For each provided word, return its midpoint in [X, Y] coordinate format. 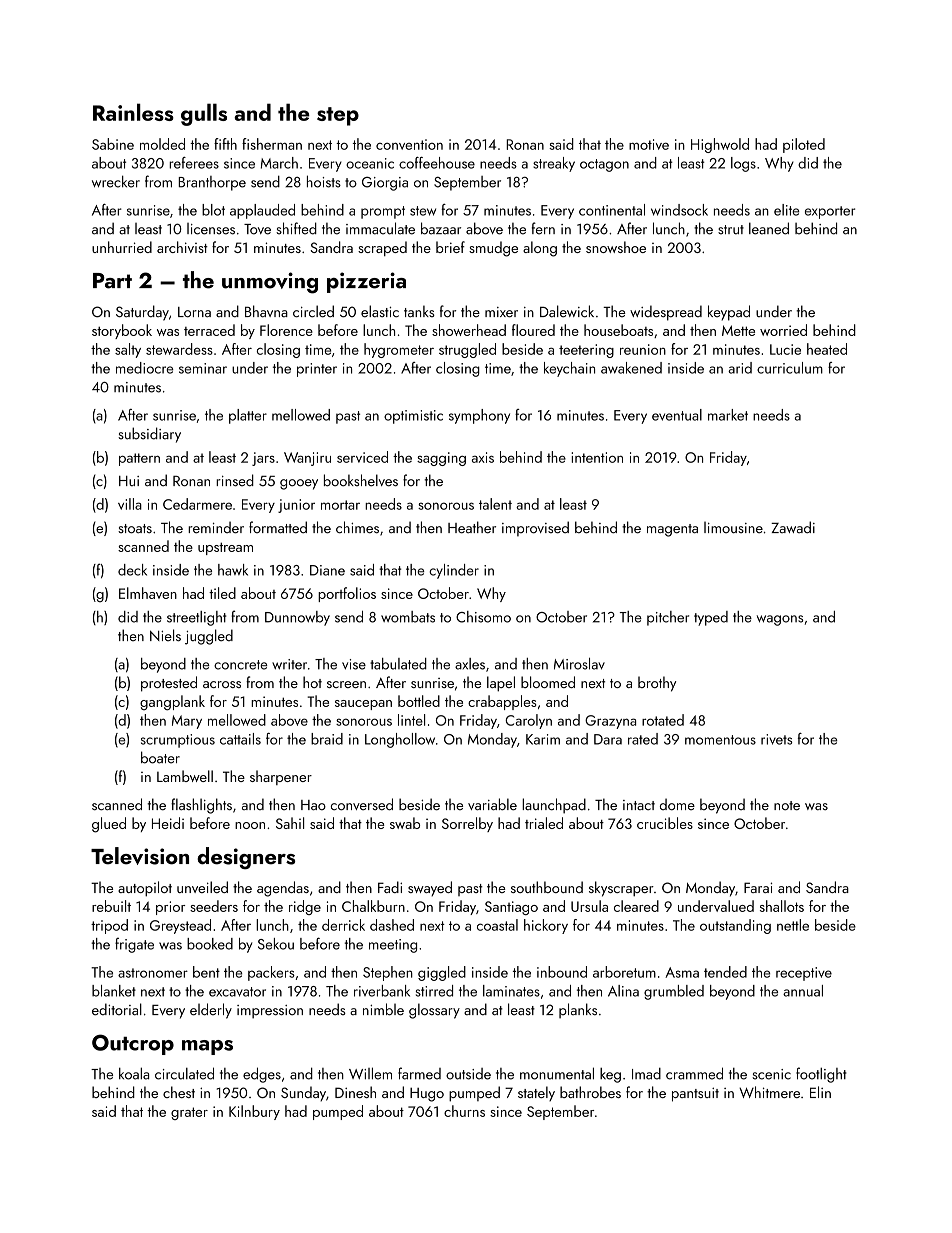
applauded [262, 211]
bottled [419, 701]
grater [189, 1113]
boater [160, 757]
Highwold [720, 145]
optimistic [413, 417]
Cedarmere [197, 504]
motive [649, 144]
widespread [666, 313]
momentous [720, 740]
